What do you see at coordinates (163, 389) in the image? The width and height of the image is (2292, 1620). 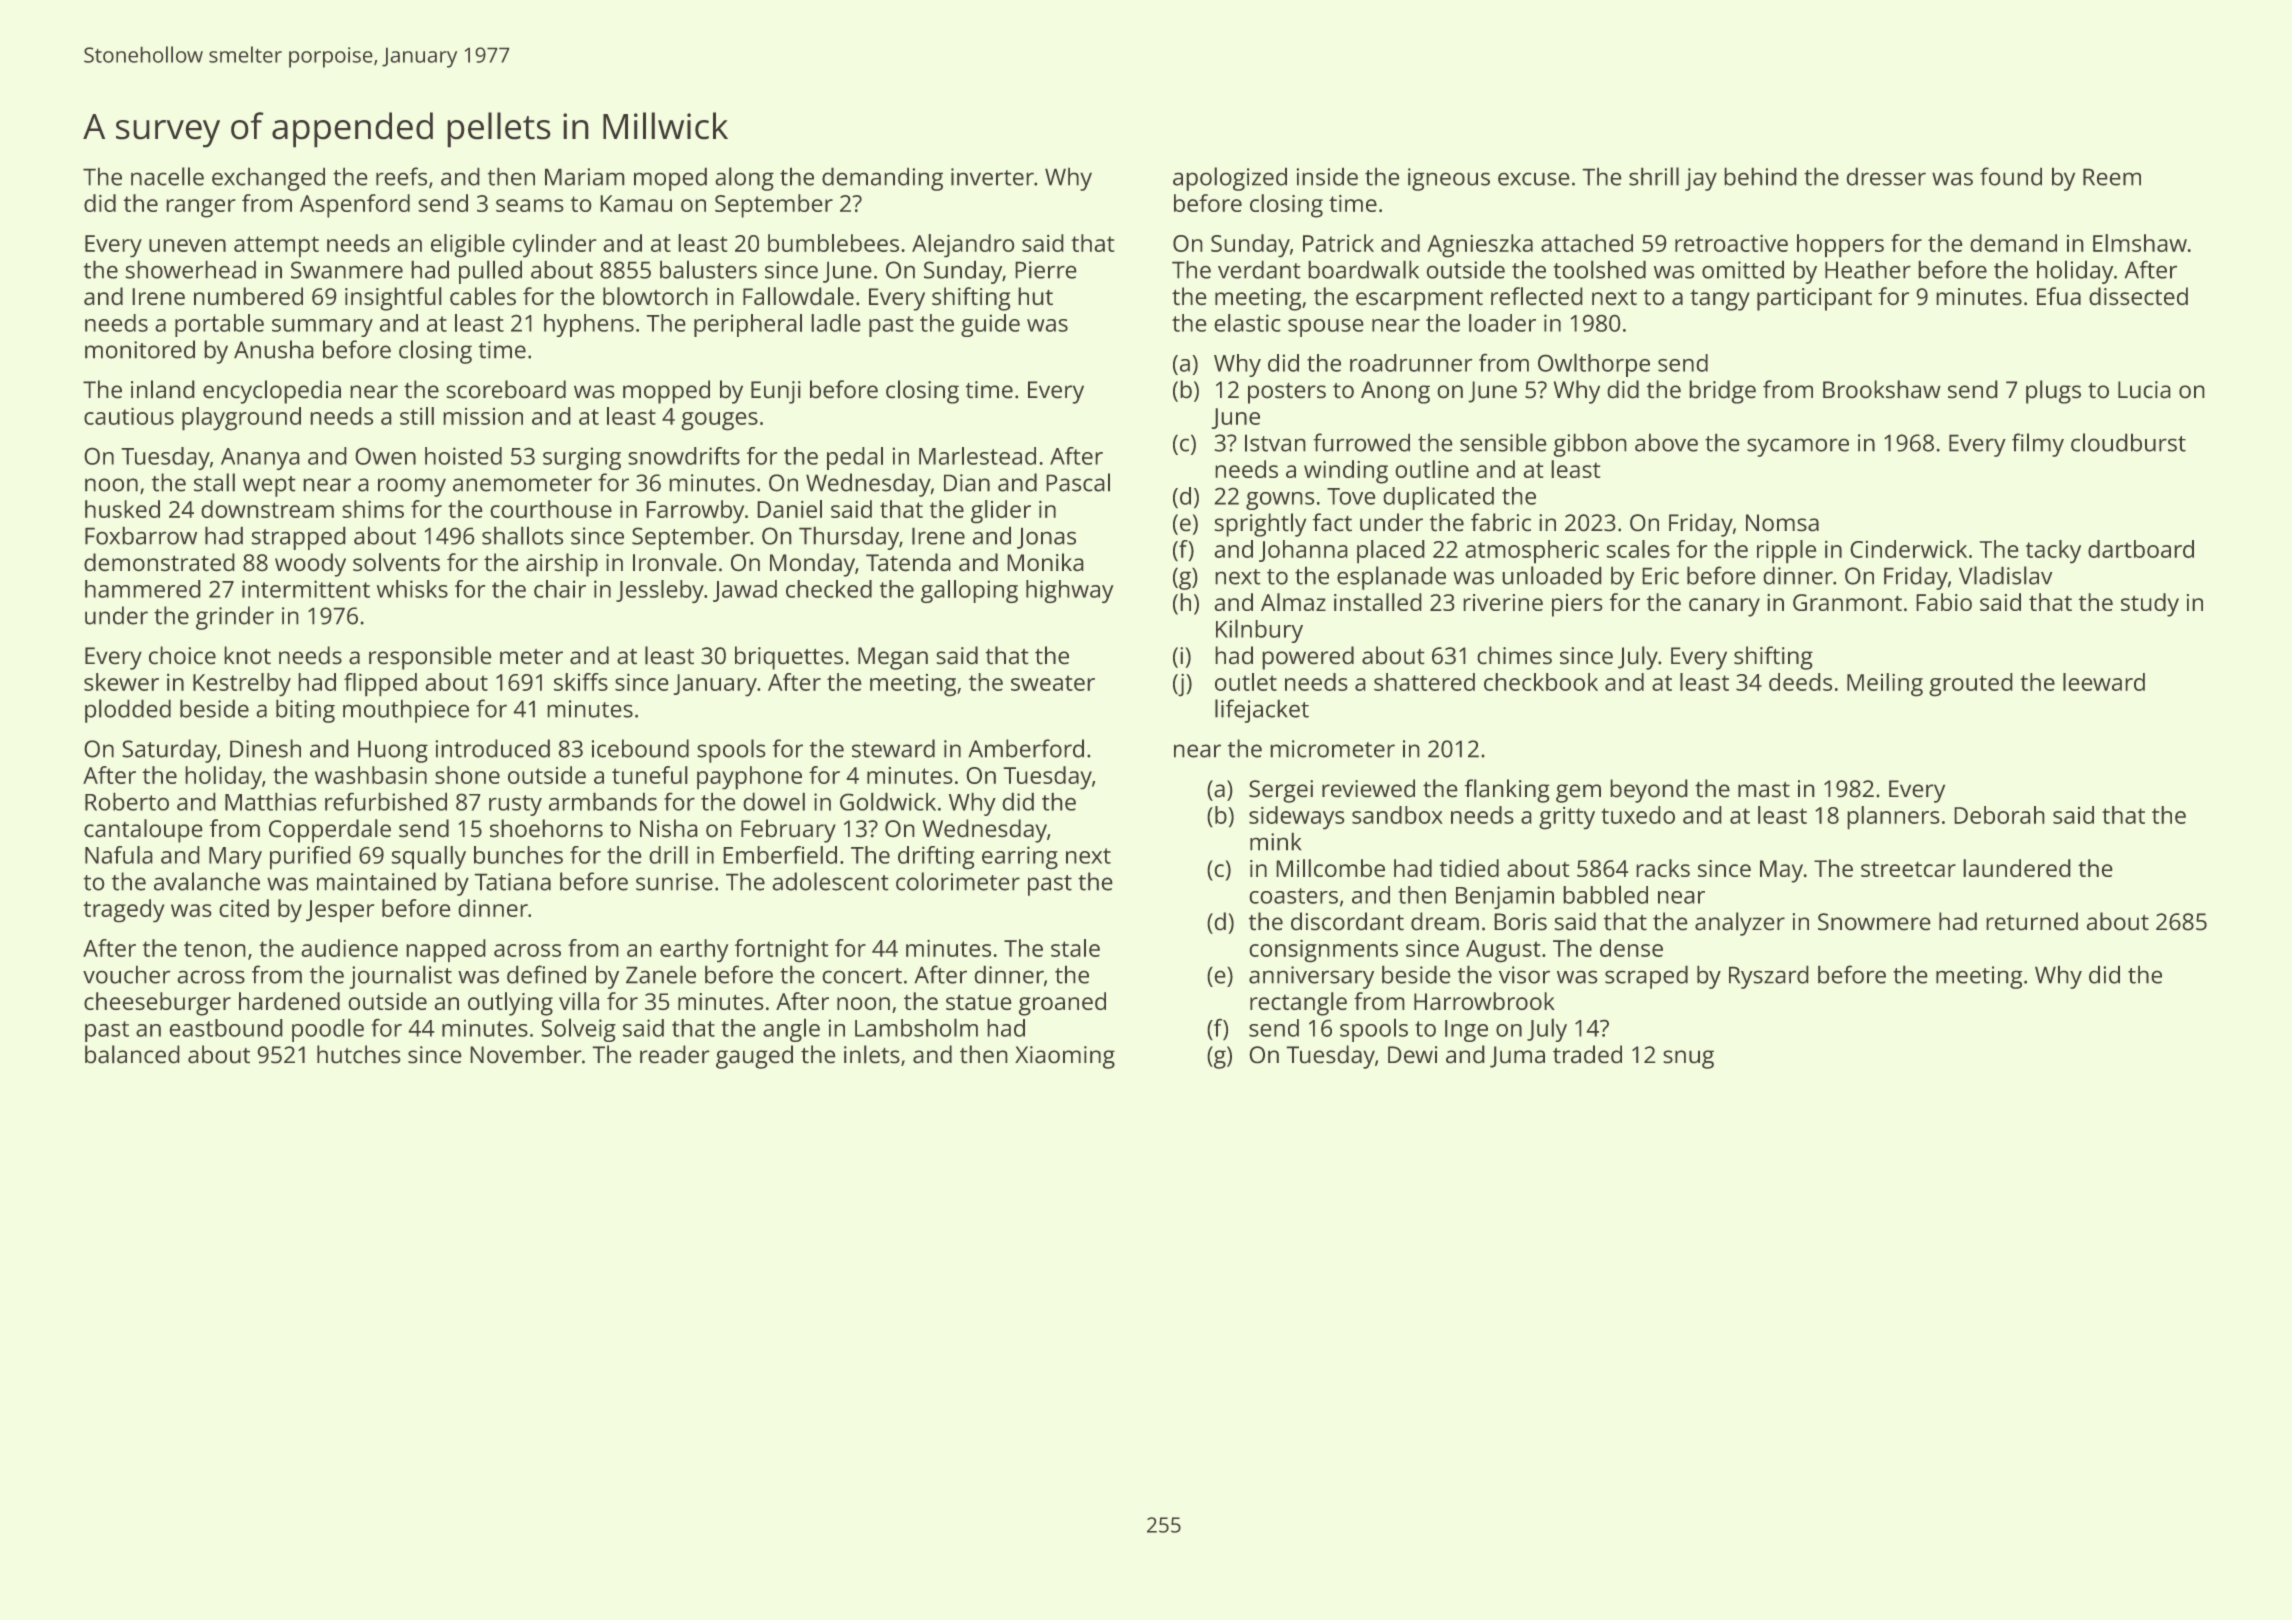 I see `inland` at bounding box center [163, 389].
